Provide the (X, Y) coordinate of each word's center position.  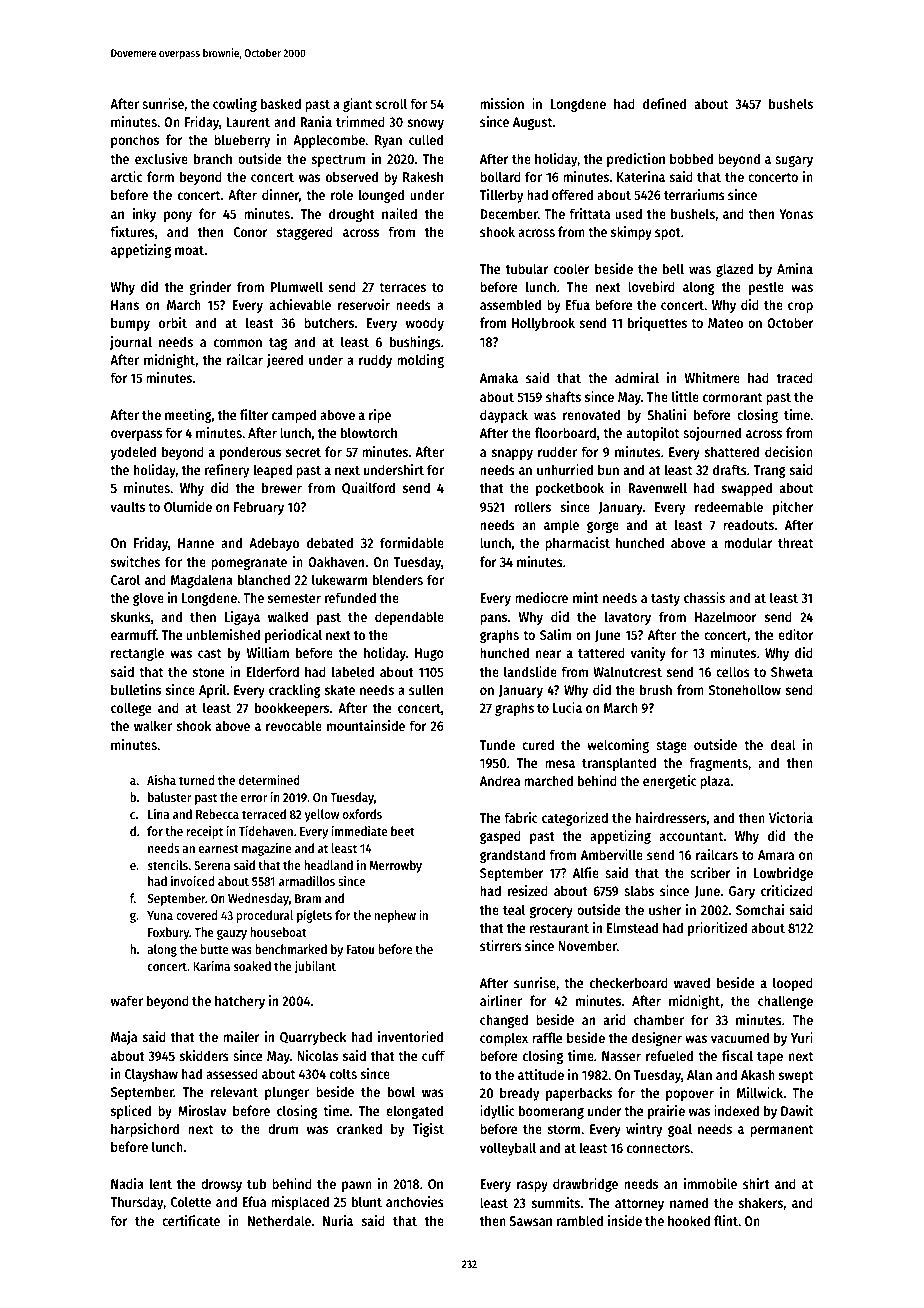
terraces (402, 287)
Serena (212, 865)
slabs (639, 890)
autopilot (653, 434)
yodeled (133, 453)
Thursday (137, 1203)
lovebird (651, 286)
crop (800, 307)
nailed (399, 213)
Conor (250, 232)
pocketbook (570, 489)
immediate (359, 831)
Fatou (360, 949)
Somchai (760, 909)
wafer (127, 1000)
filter (254, 414)
